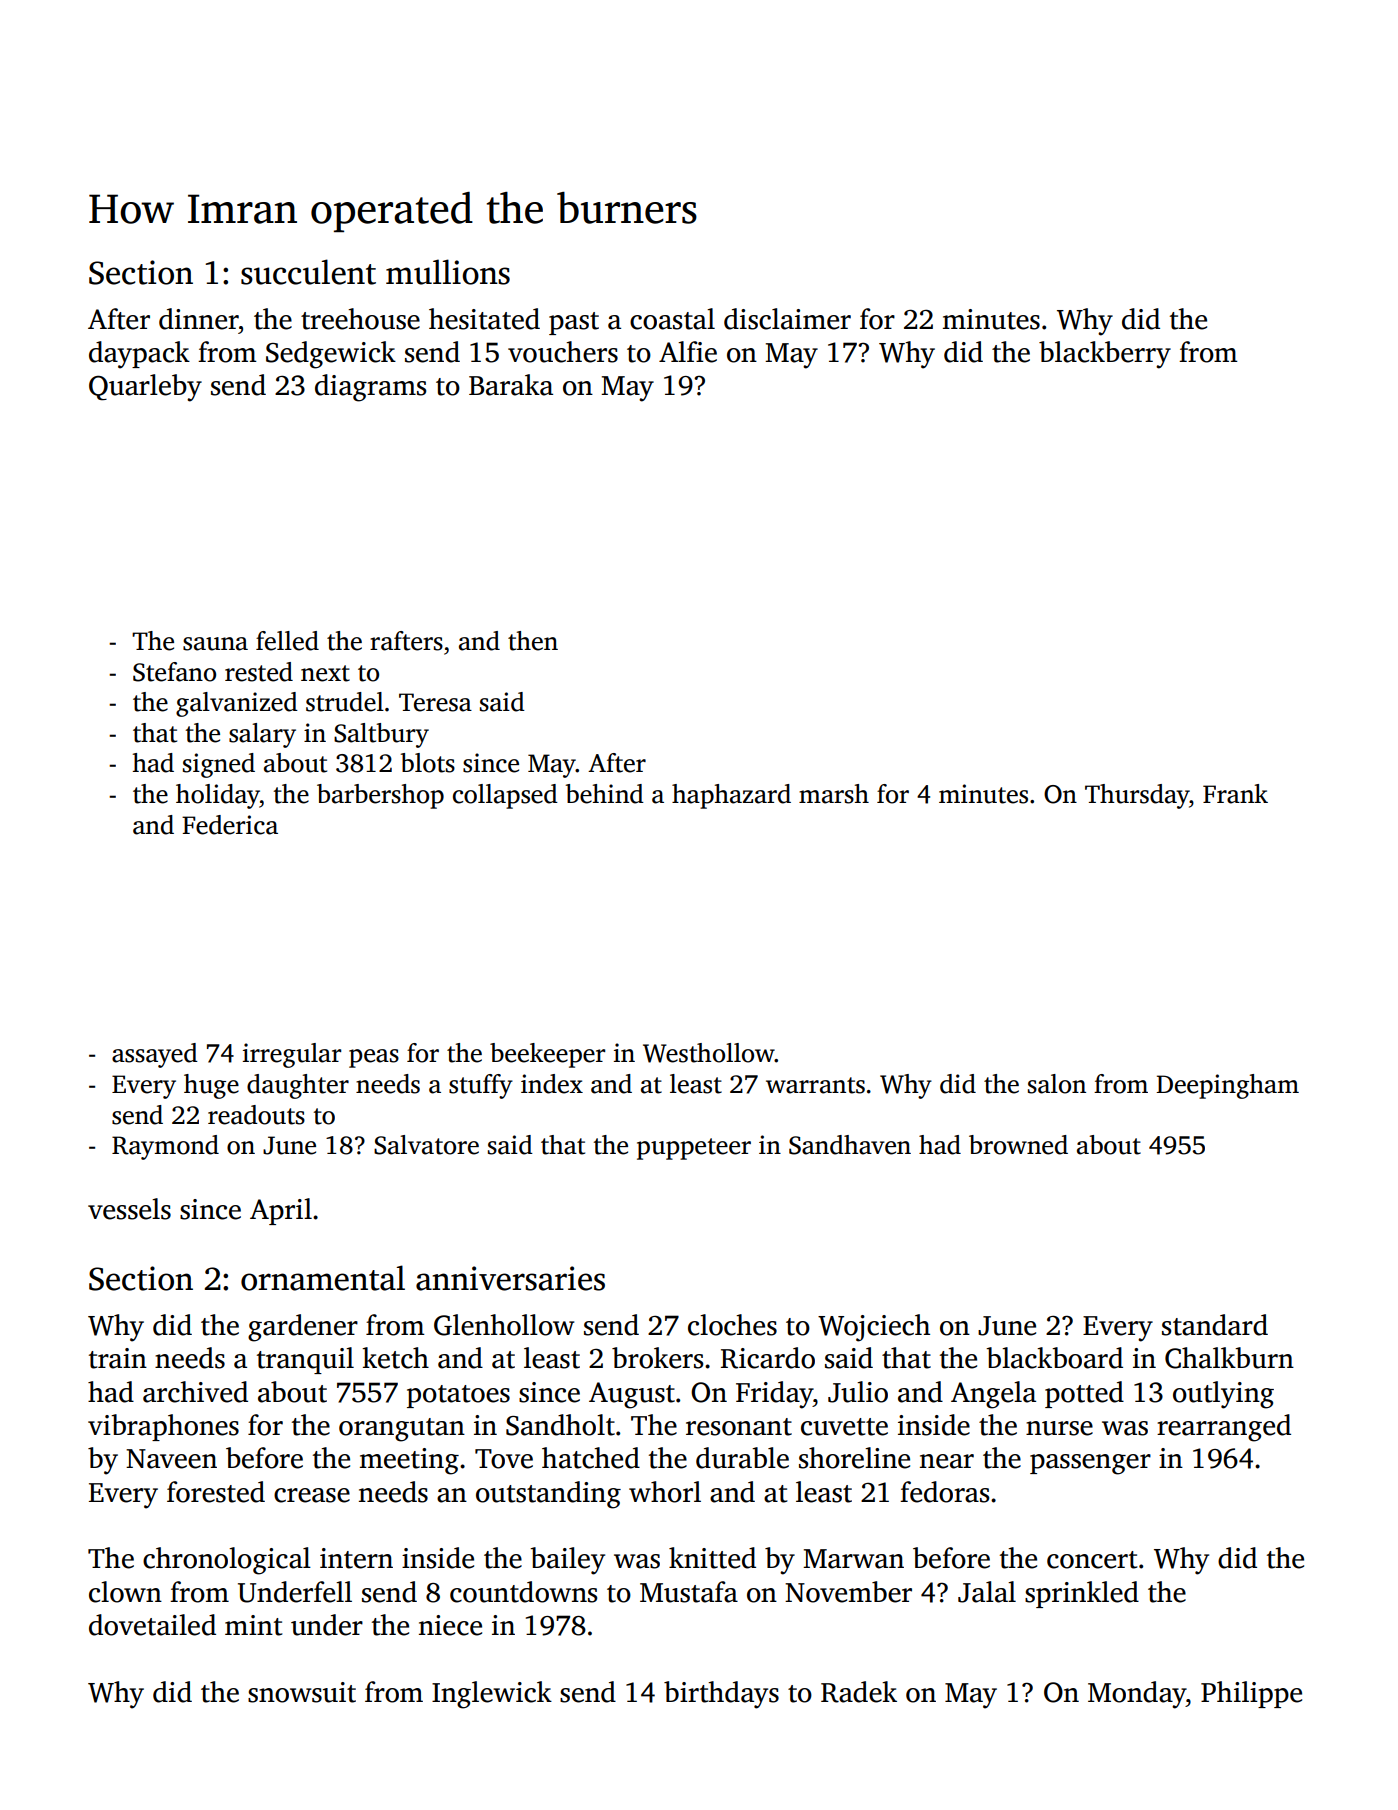 Image resolution: width=1398 pixels, height=1810 pixels. Describe the element at coordinates (230, 825) in the screenshot. I see `Federica` at that location.
